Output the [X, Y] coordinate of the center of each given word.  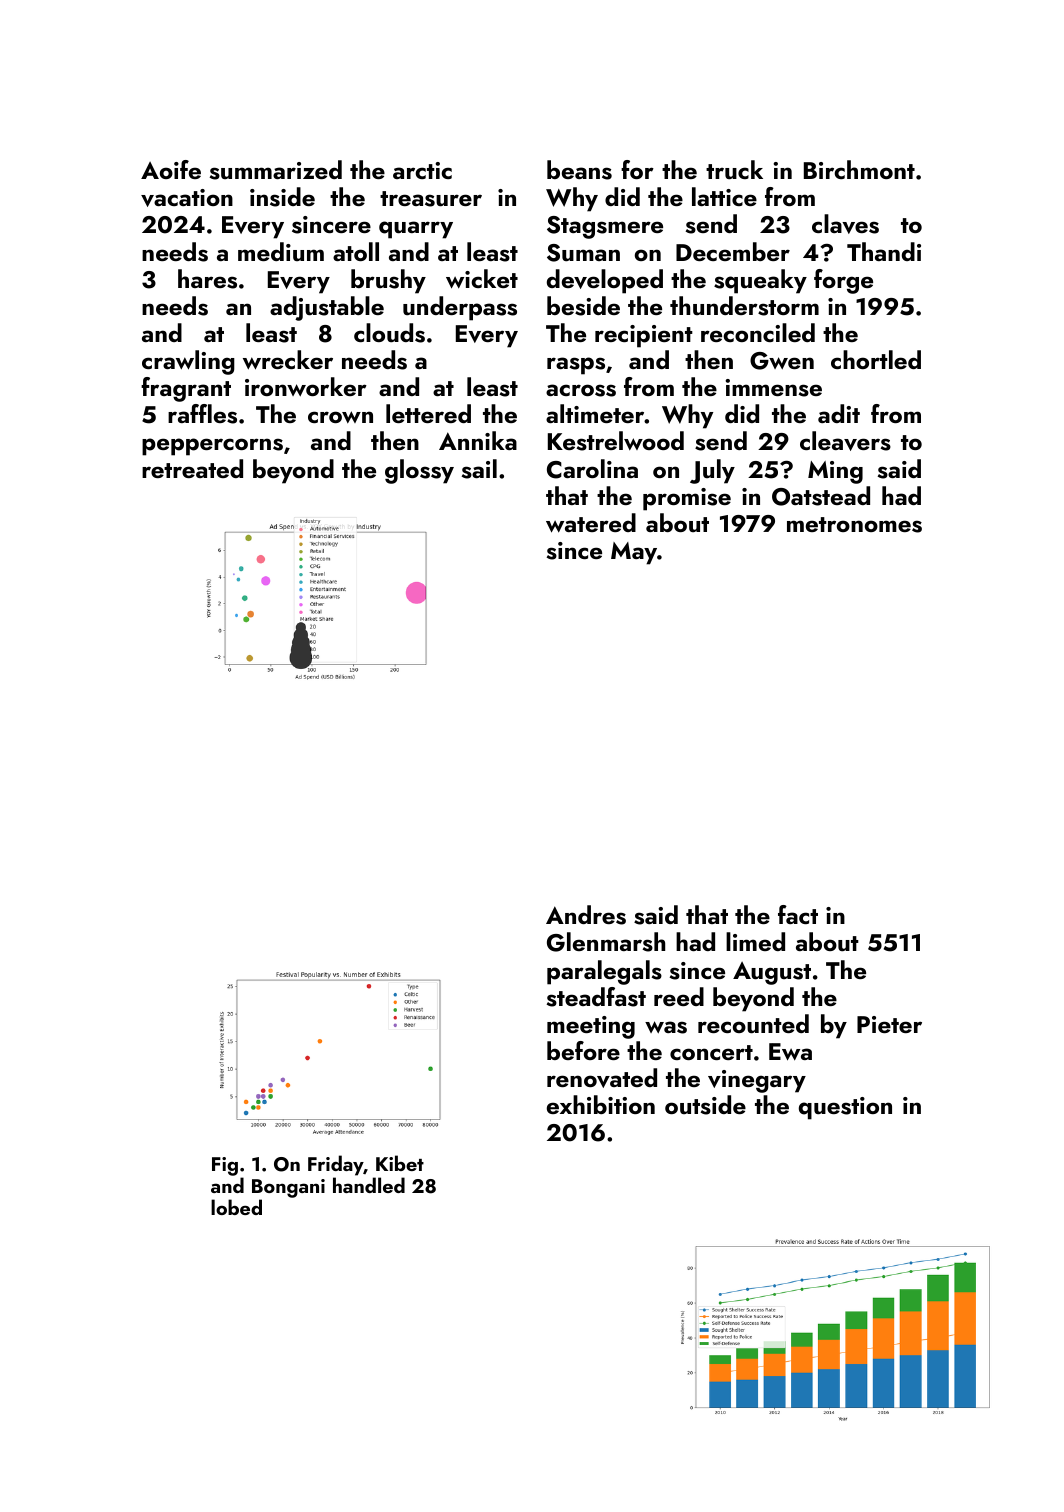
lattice [724, 196]
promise [687, 499]
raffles [202, 414]
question [845, 1108]
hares [207, 279]
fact [798, 914]
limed [755, 941]
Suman [583, 253]
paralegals [604, 972]
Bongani [288, 1188]
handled [369, 1185]
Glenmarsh [606, 942]
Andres [586, 915]
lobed [236, 1207]
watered [591, 523]
